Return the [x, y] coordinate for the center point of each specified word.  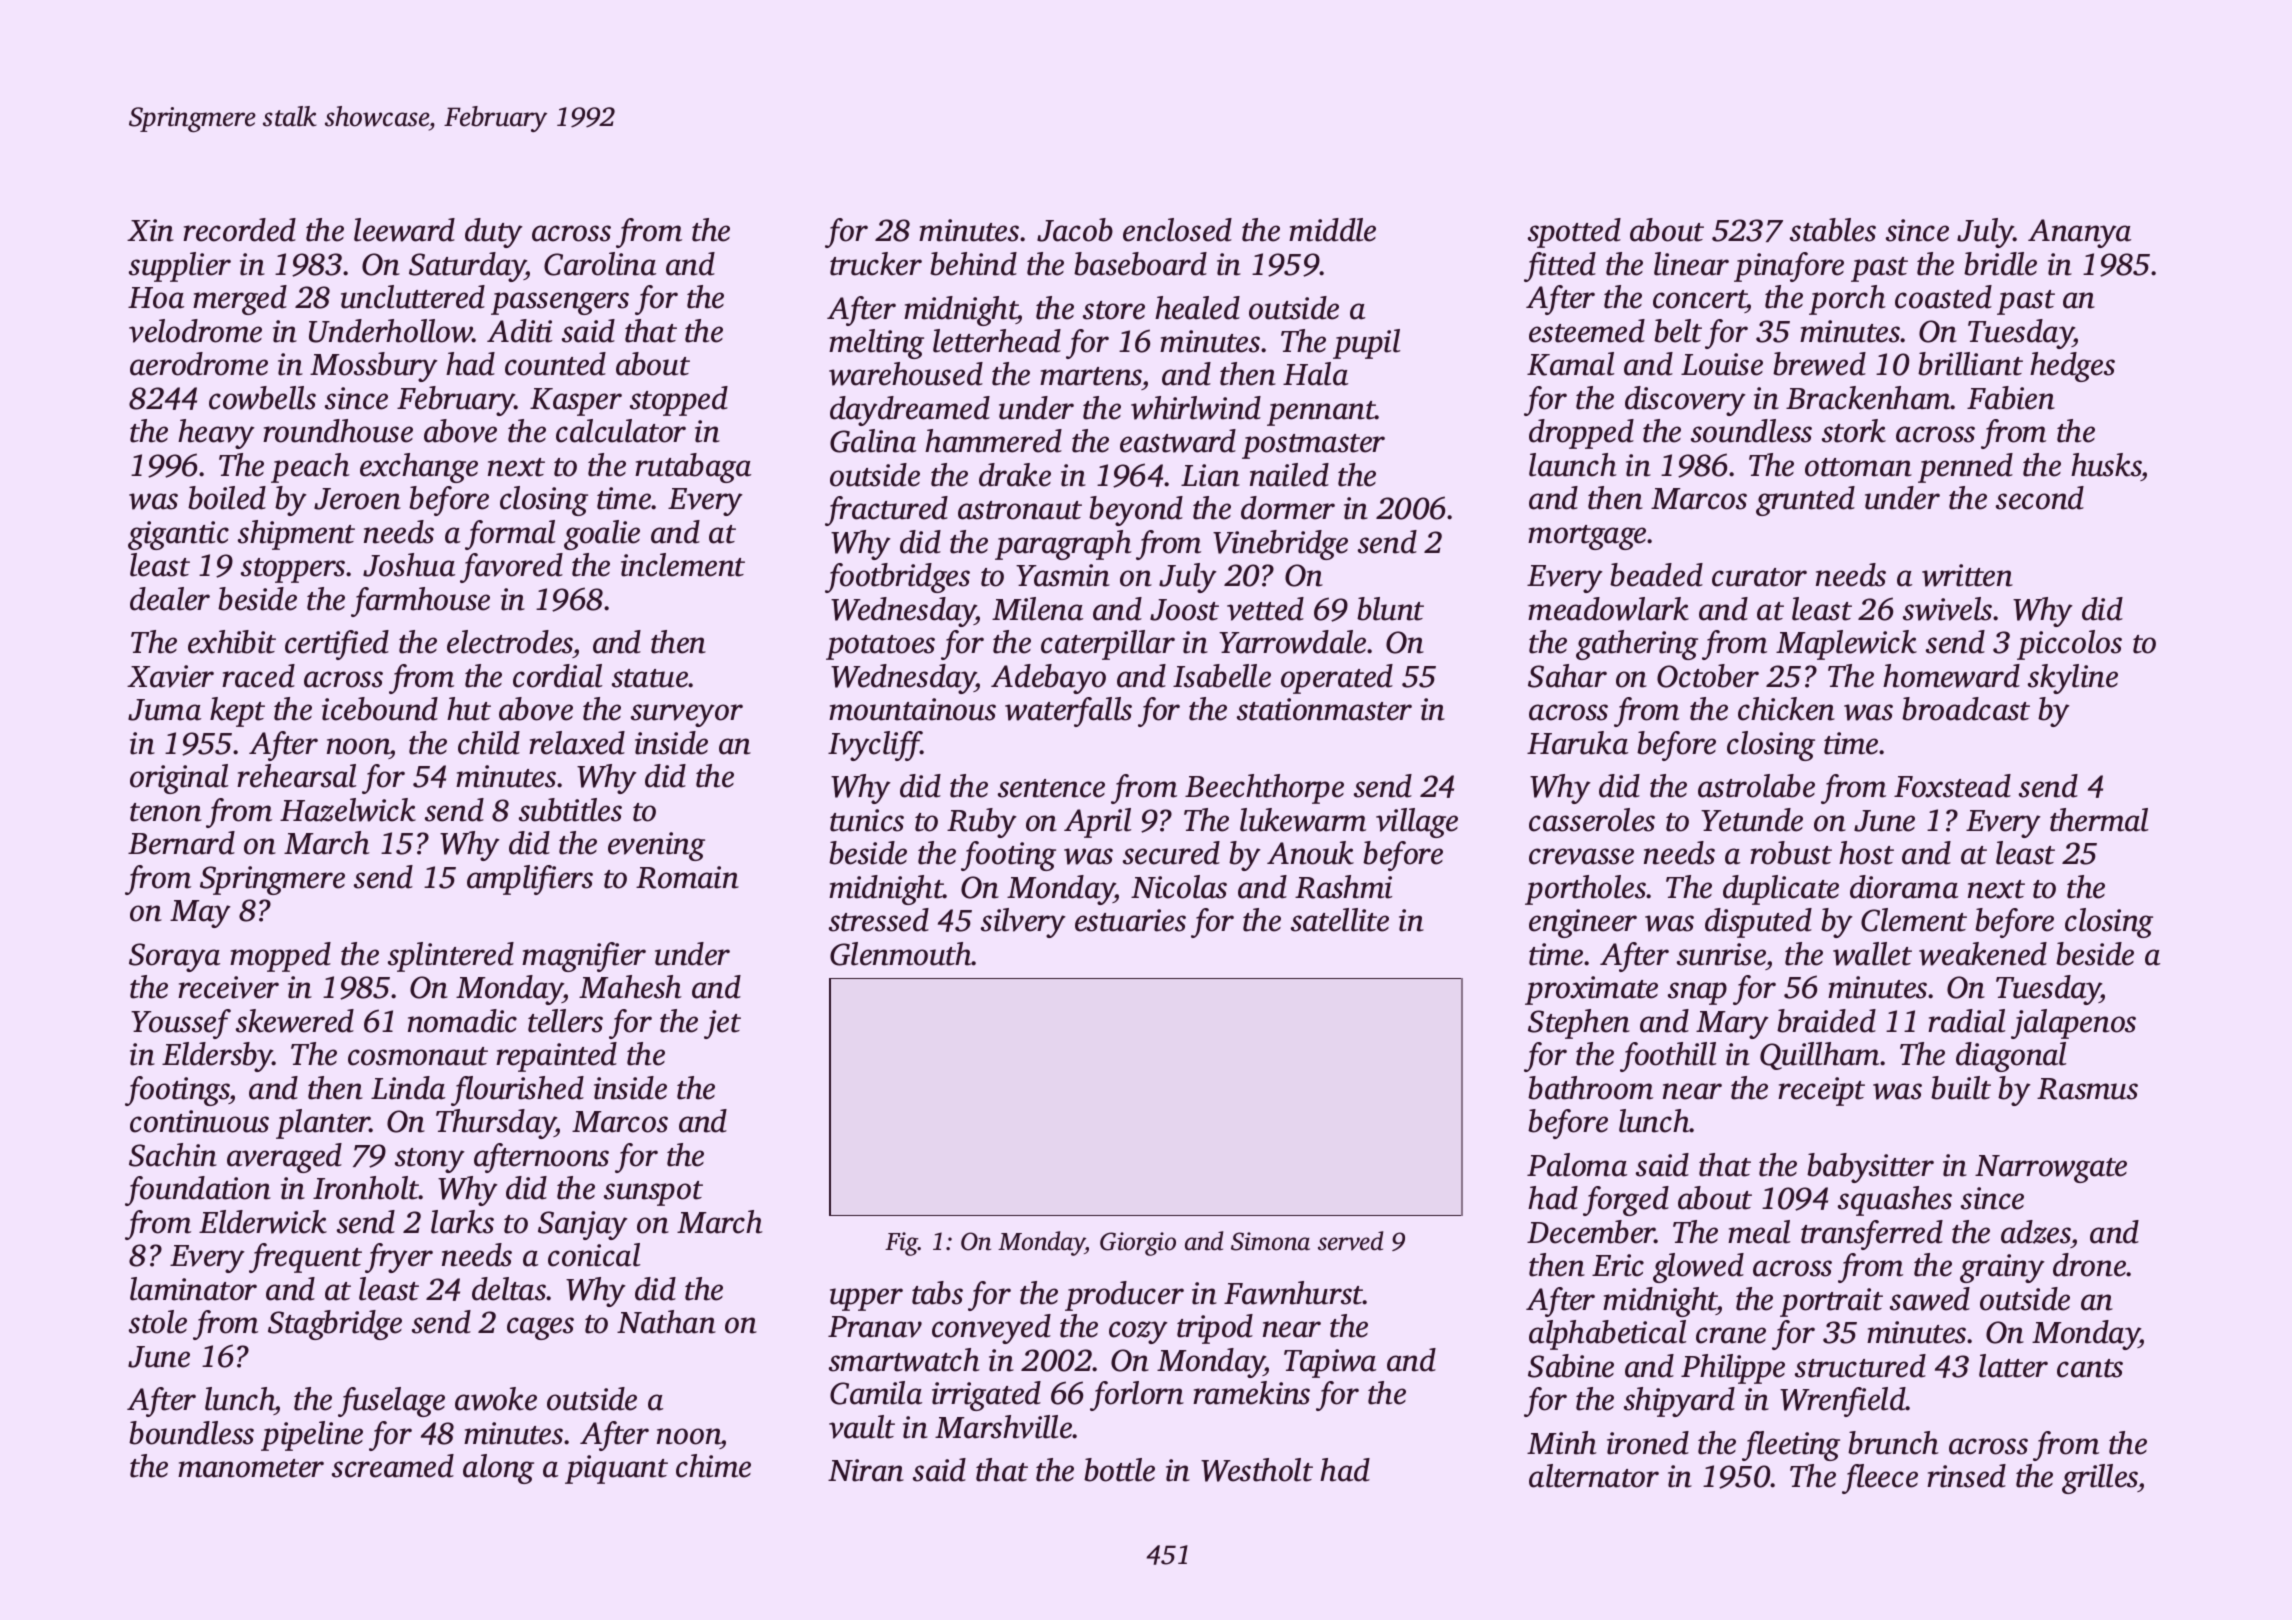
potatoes [880, 647]
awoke [496, 1399]
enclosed [1177, 230]
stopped [679, 401]
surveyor [687, 715]
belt [1678, 331]
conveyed [991, 1329]
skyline [2073, 679]
